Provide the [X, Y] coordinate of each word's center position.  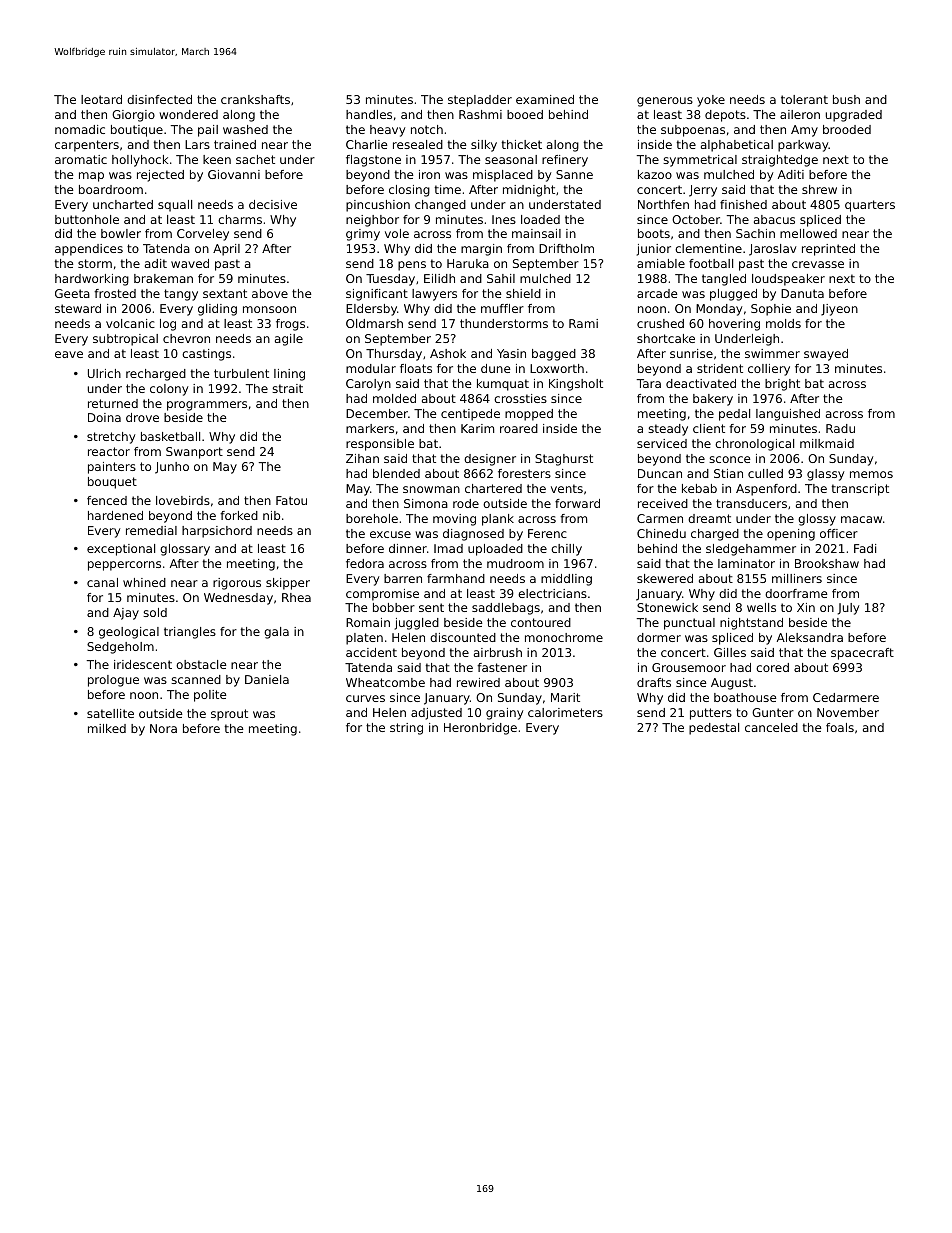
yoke [711, 101]
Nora [163, 728]
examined [545, 99]
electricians [552, 593]
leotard [101, 99]
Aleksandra [810, 637]
